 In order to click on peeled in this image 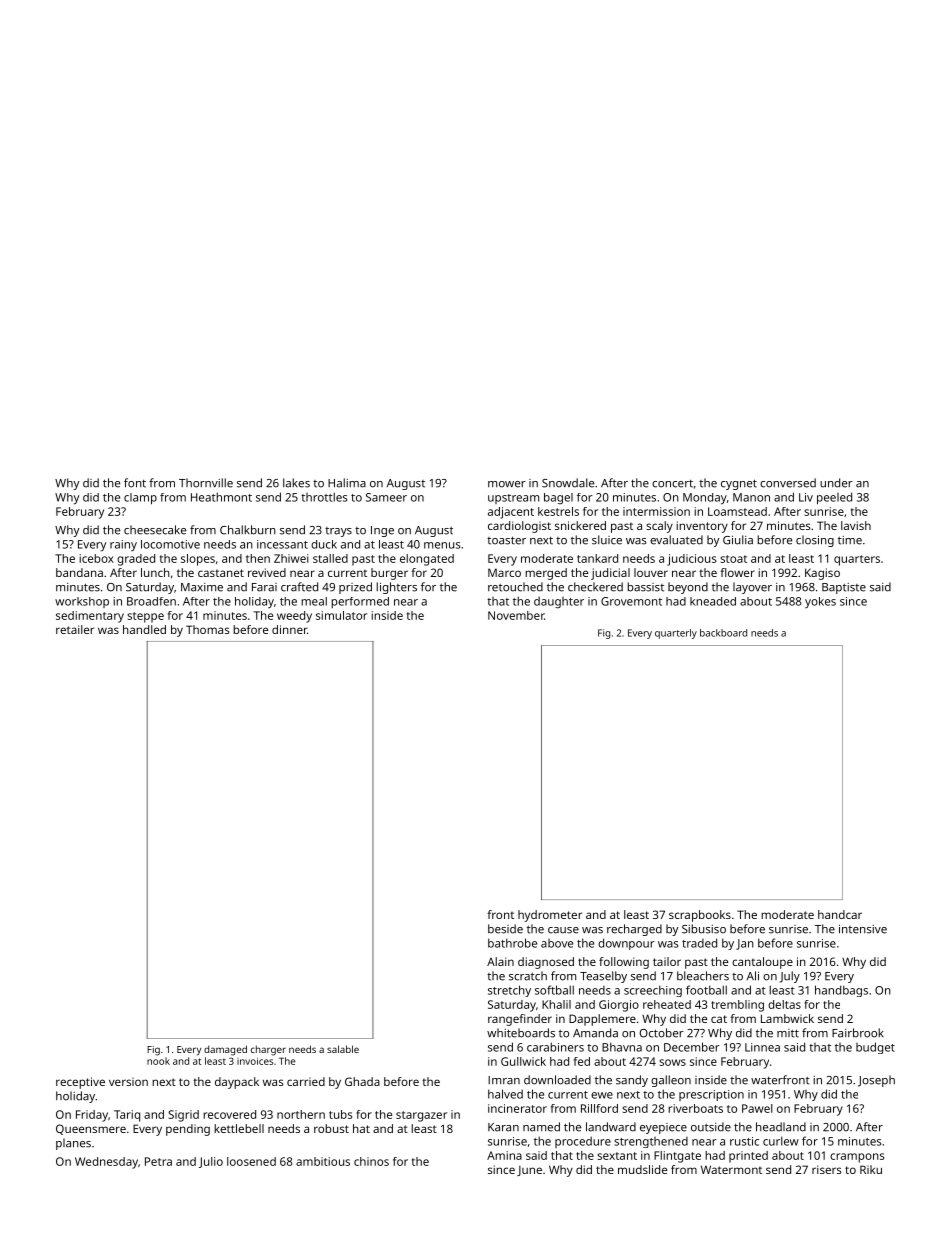, I will do `click(834, 498)`.
